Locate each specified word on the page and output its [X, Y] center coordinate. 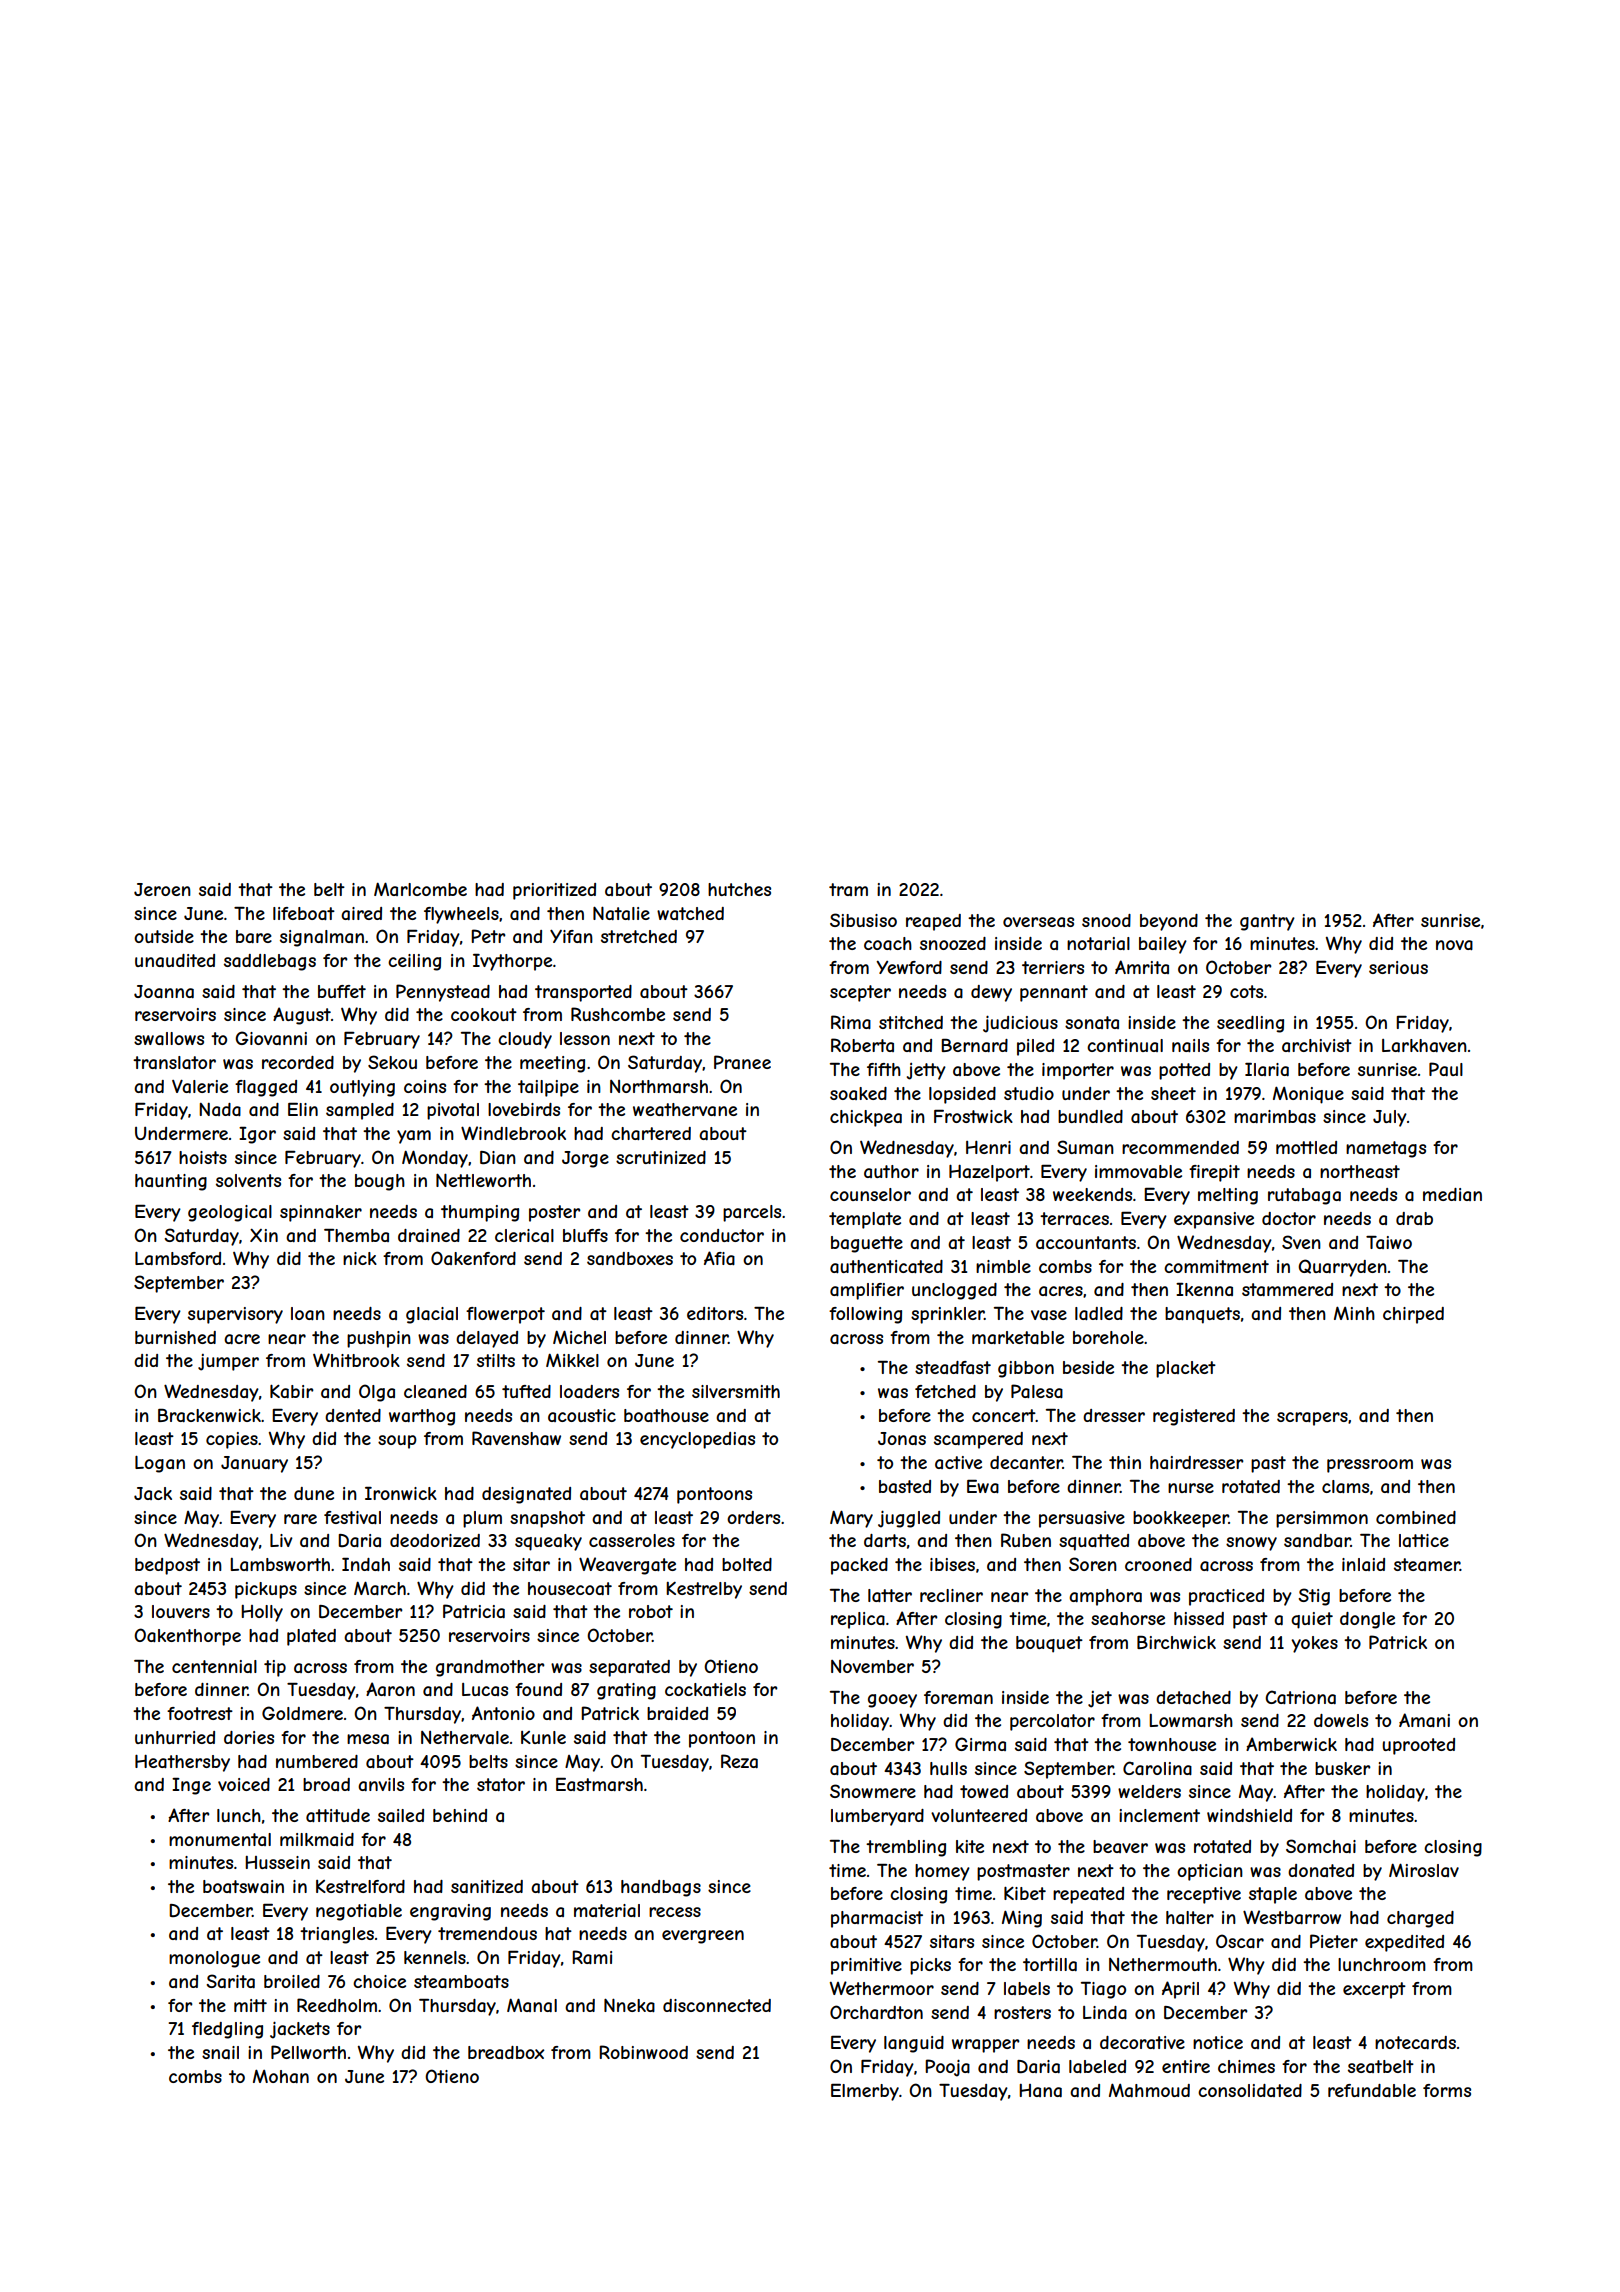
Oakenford [473, 1258]
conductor [722, 1235]
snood [1106, 920]
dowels [1341, 1720]
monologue [214, 1959]
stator [501, 1784]
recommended [1180, 1147]
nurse [1191, 1488]
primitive [866, 1966]
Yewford [909, 967]
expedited [1404, 1943]
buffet [342, 991]
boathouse [666, 1415]
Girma [980, 1744]
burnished [175, 1337]
